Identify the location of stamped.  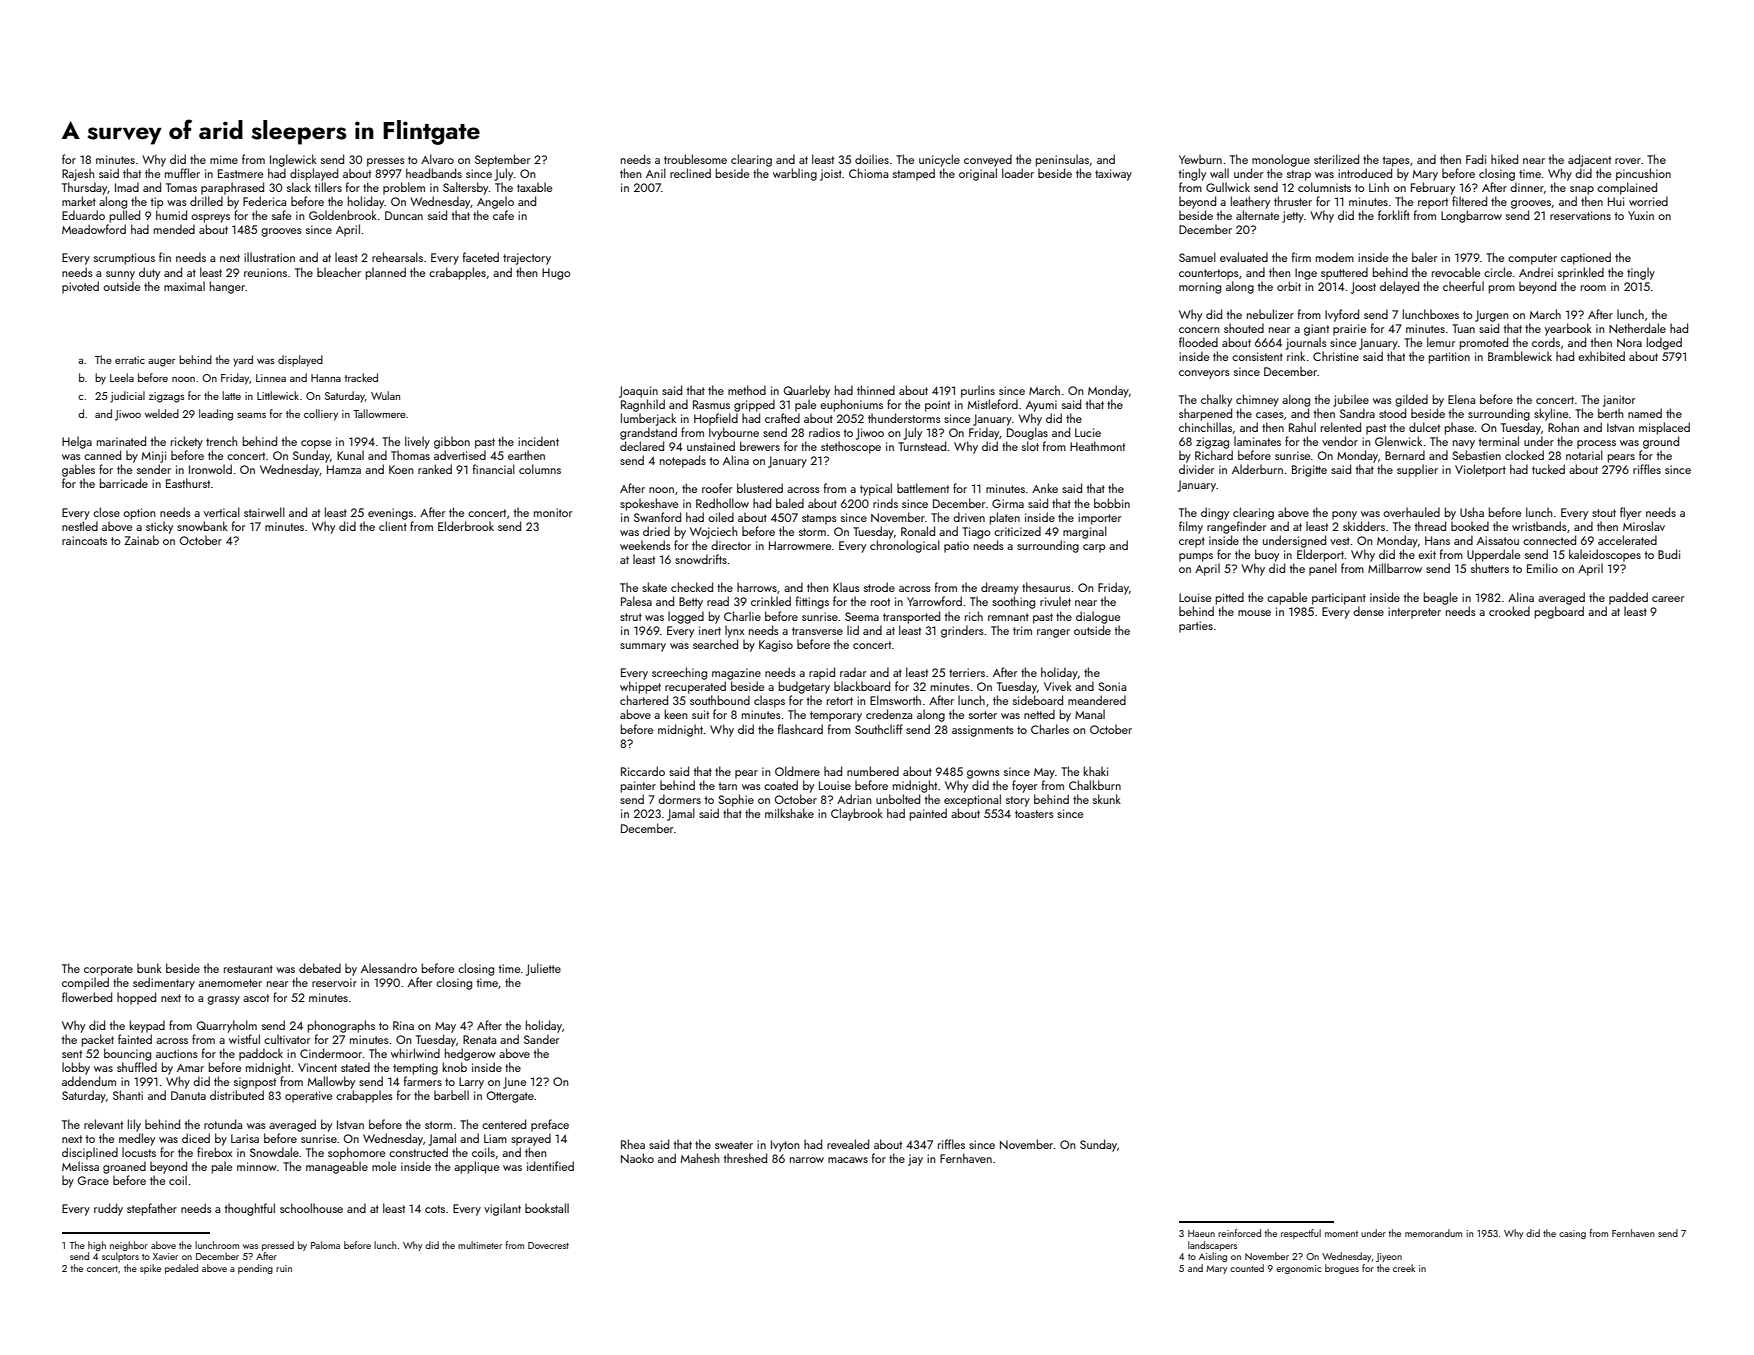
(914, 174).
